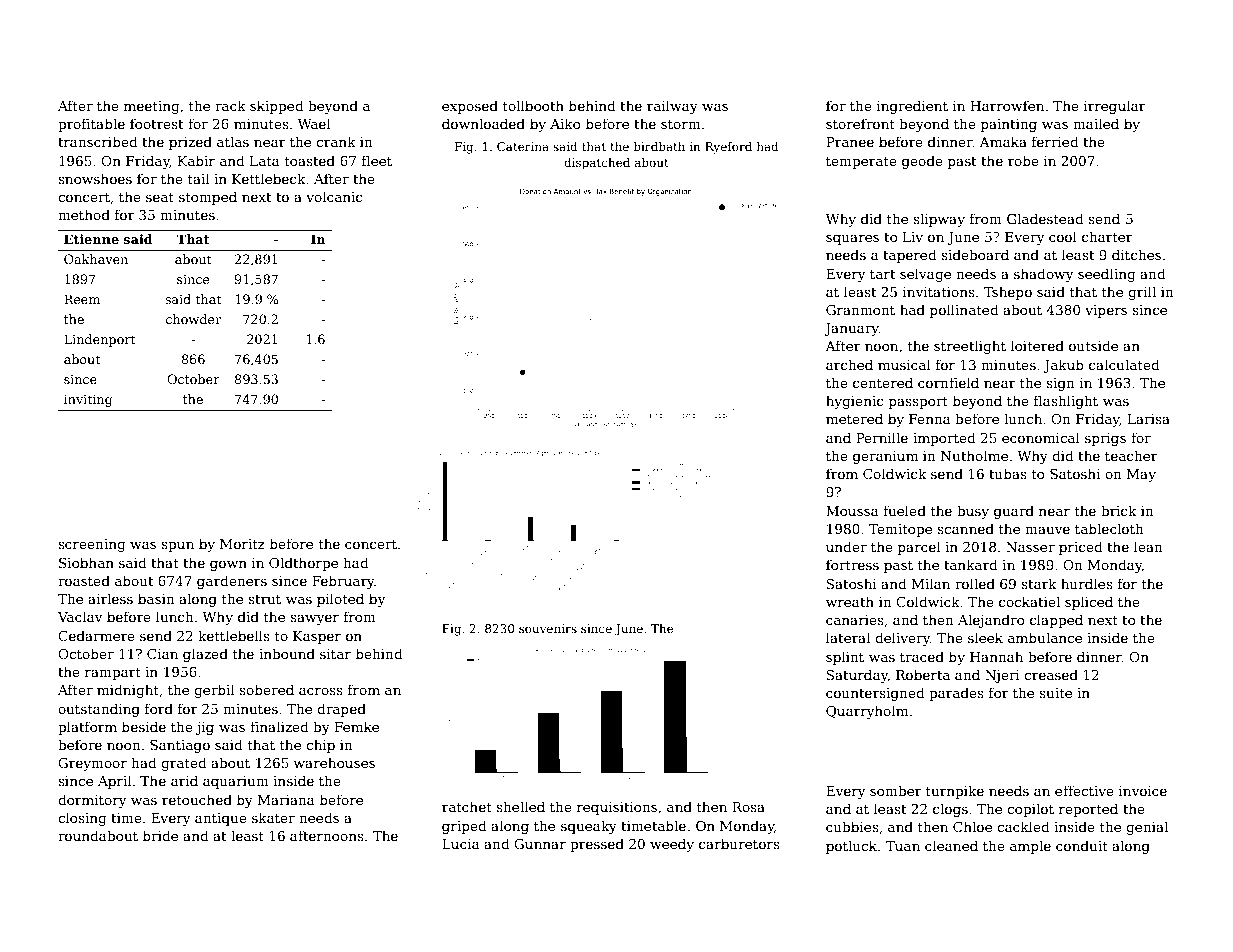 This screenshot has height=952, width=1233. Describe the element at coordinates (739, 843) in the screenshot. I see `carburetors` at that location.
